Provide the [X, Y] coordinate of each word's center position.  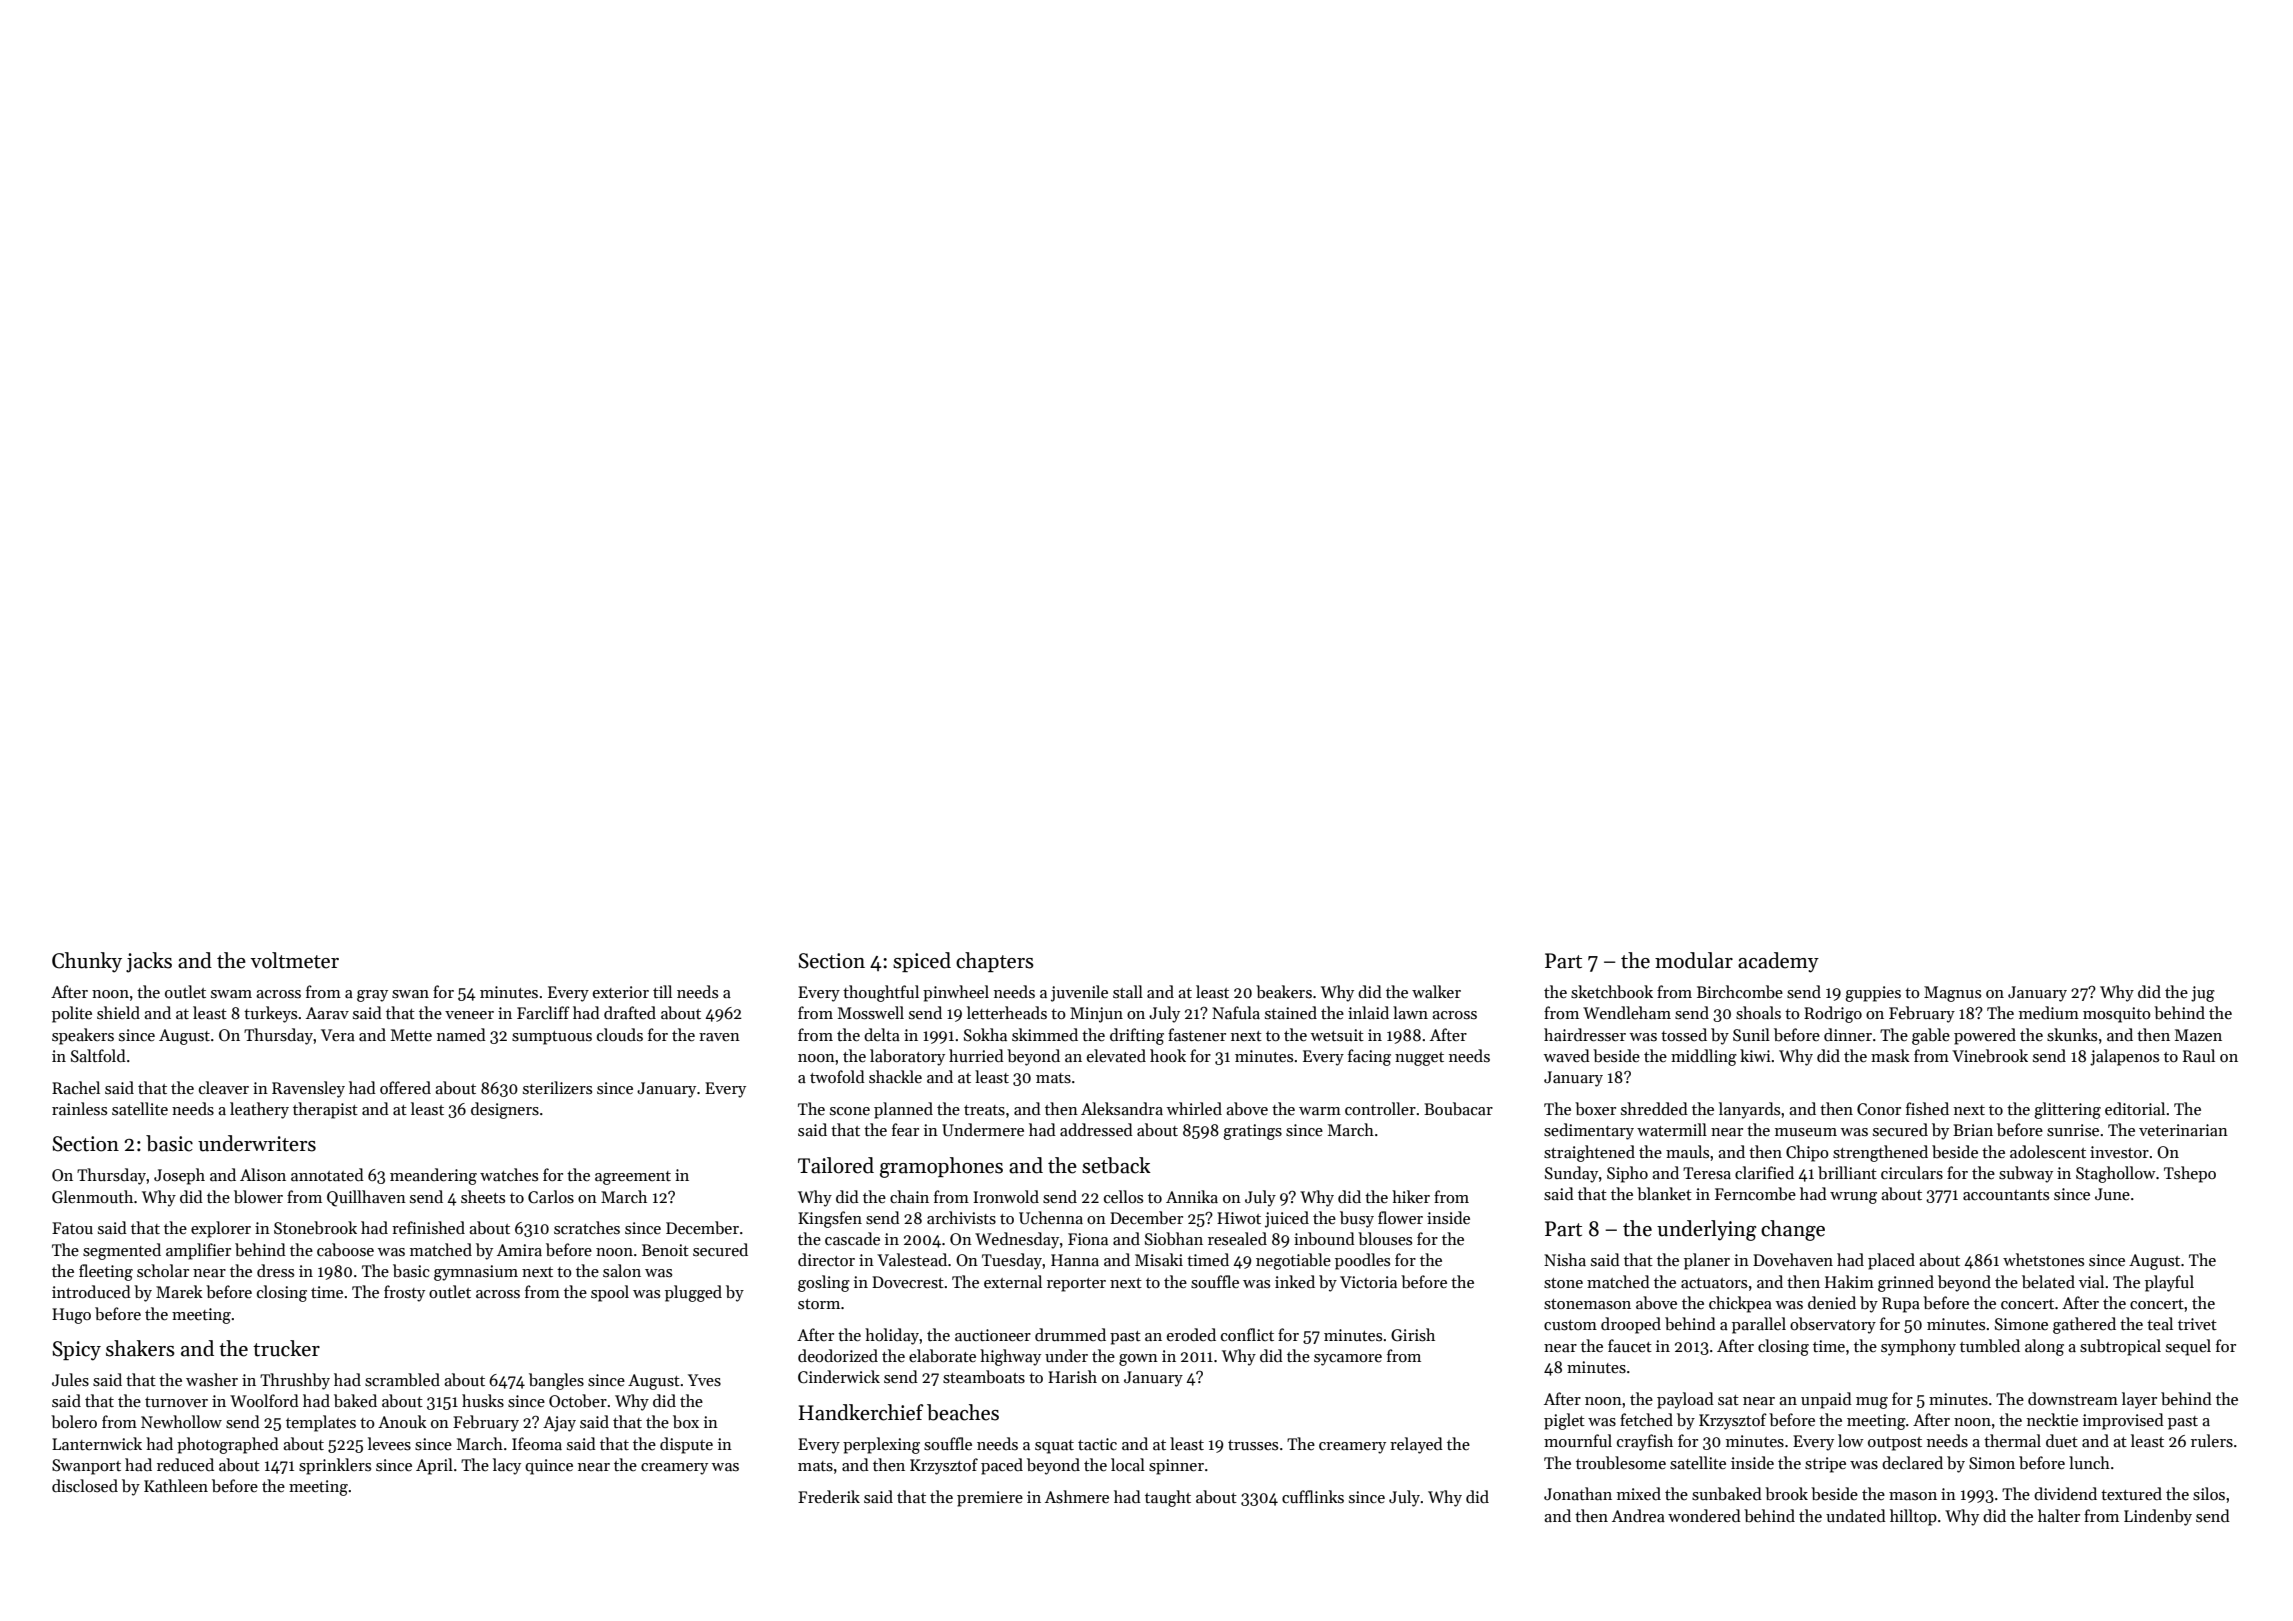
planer [1707, 1261]
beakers [1284, 992]
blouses [1385, 1239]
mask [1890, 1055]
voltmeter [294, 960]
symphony [1918, 1347]
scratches [587, 1227]
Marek [179, 1291]
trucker [286, 1348]
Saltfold [98, 1055]
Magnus [1952, 994]
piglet [1564, 1421]
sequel [2188, 1347]
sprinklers [335, 1466]
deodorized [838, 1355]
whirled [1194, 1108]
